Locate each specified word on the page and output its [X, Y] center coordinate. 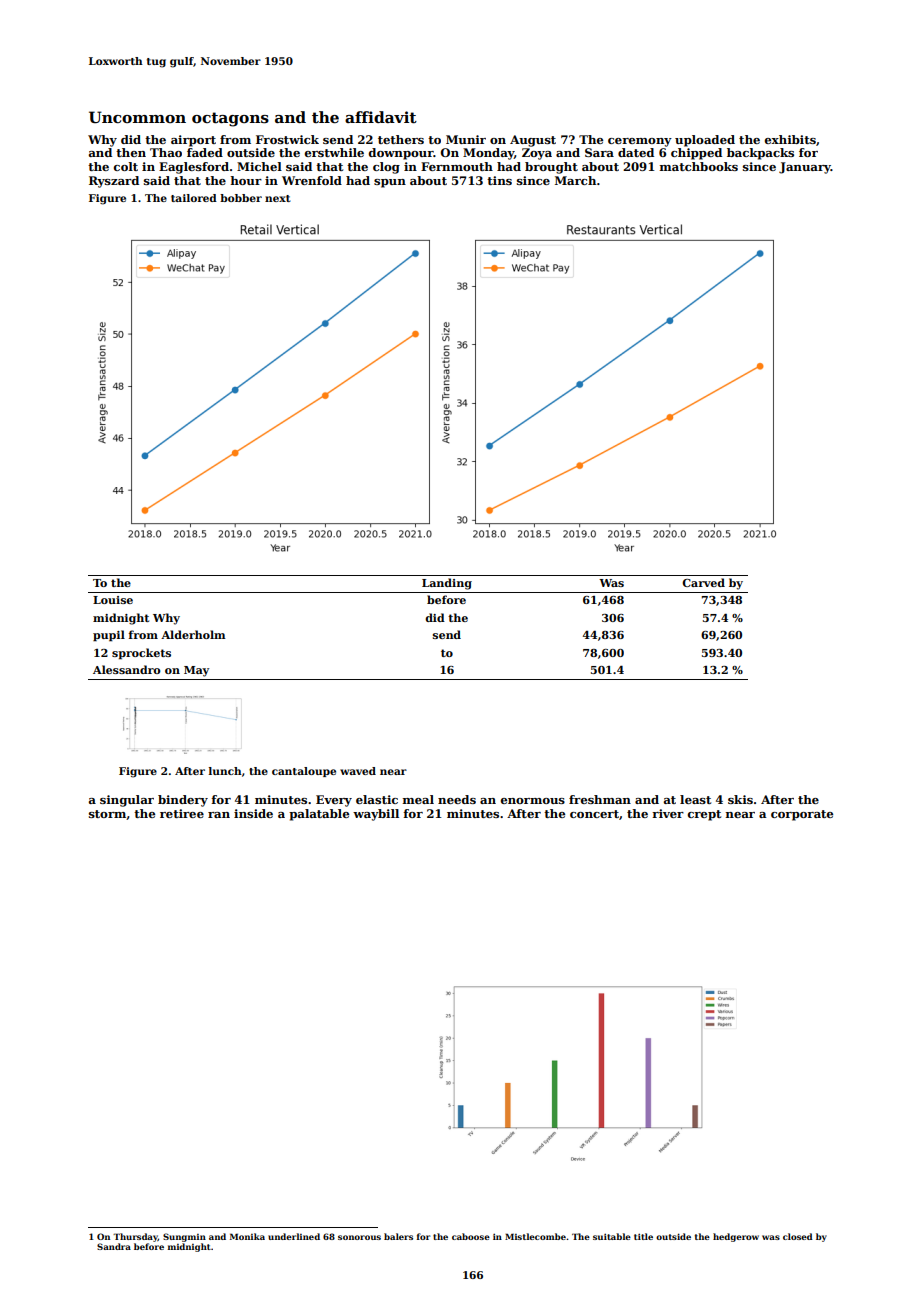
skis [740, 799]
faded [205, 152]
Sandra [114, 1246]
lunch [225, 771]
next [278, 198]
